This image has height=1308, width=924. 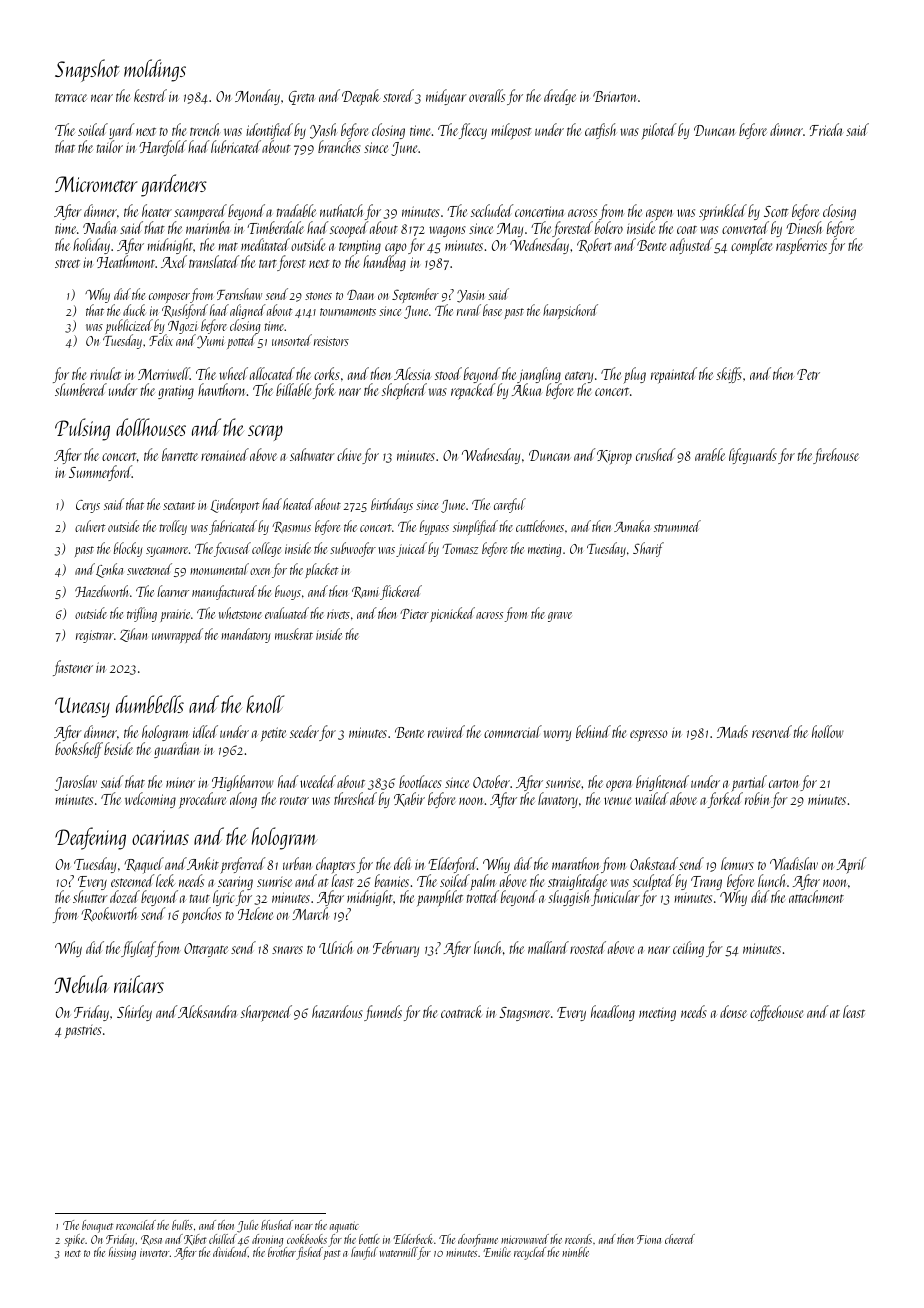 What do you see at coordinates (510, 505) in the image?
I see `careful` at bounding box center [510, 505].
